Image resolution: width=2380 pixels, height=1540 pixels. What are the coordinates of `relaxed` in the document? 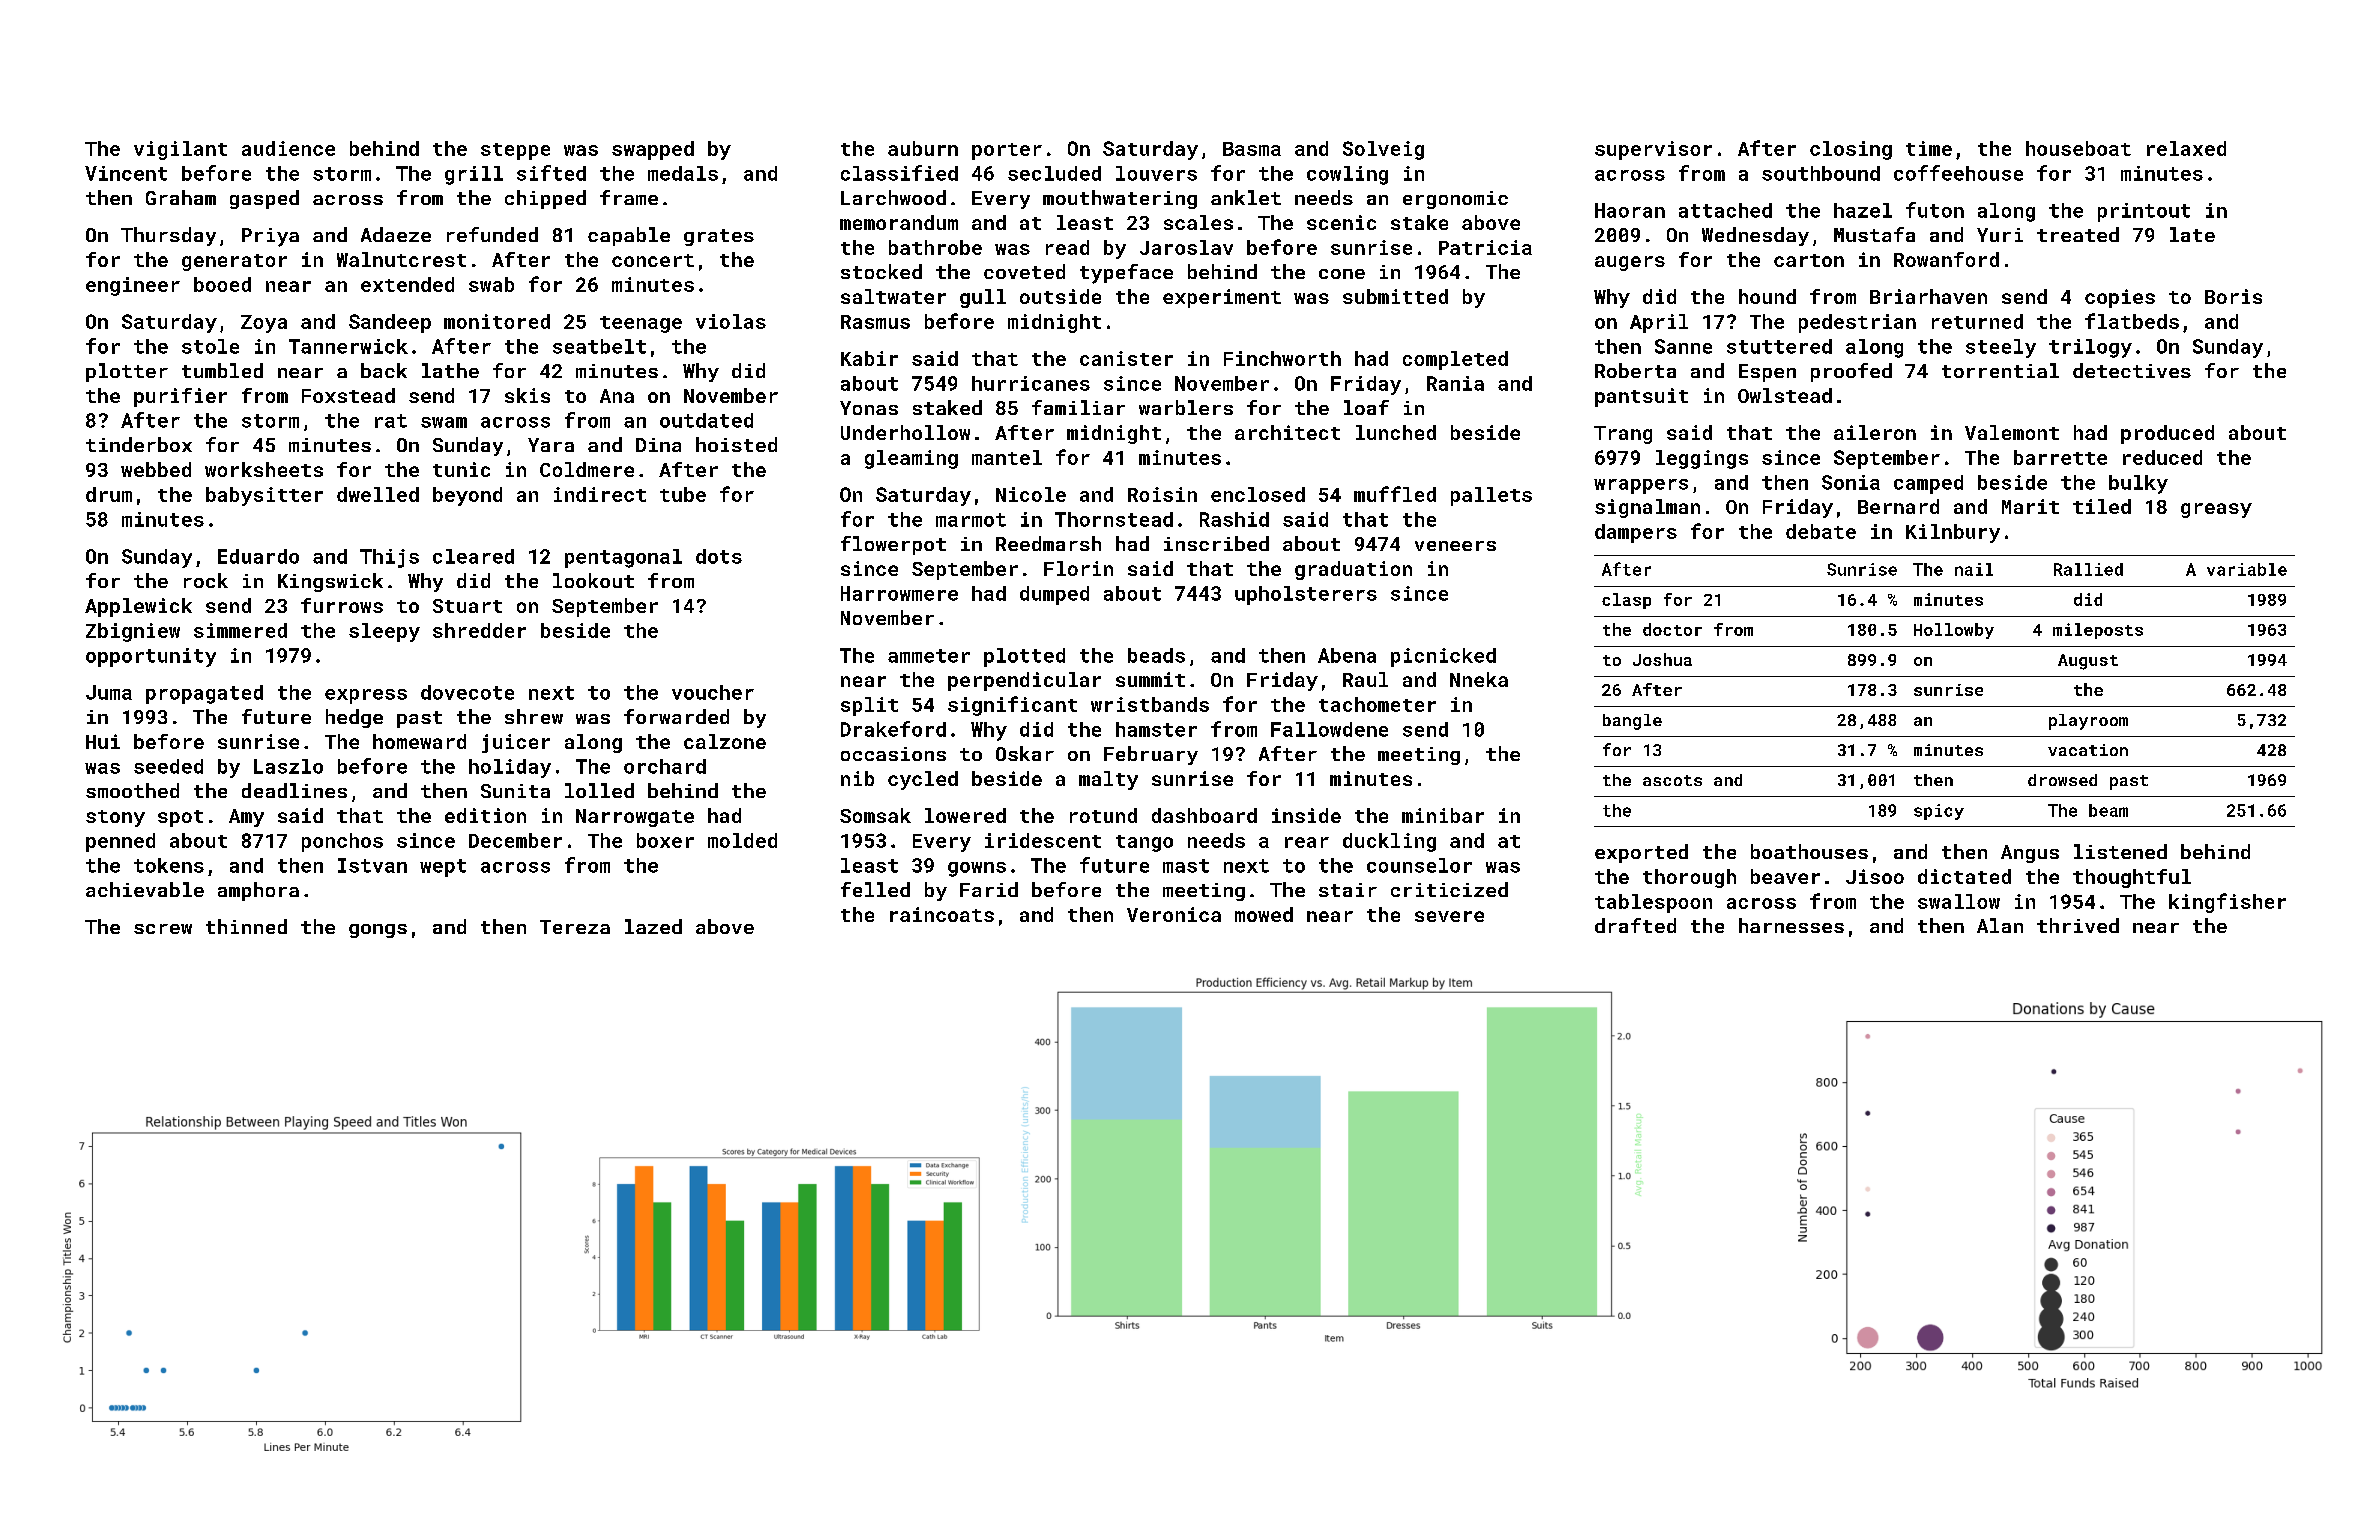 It's located at (2186, 148).
